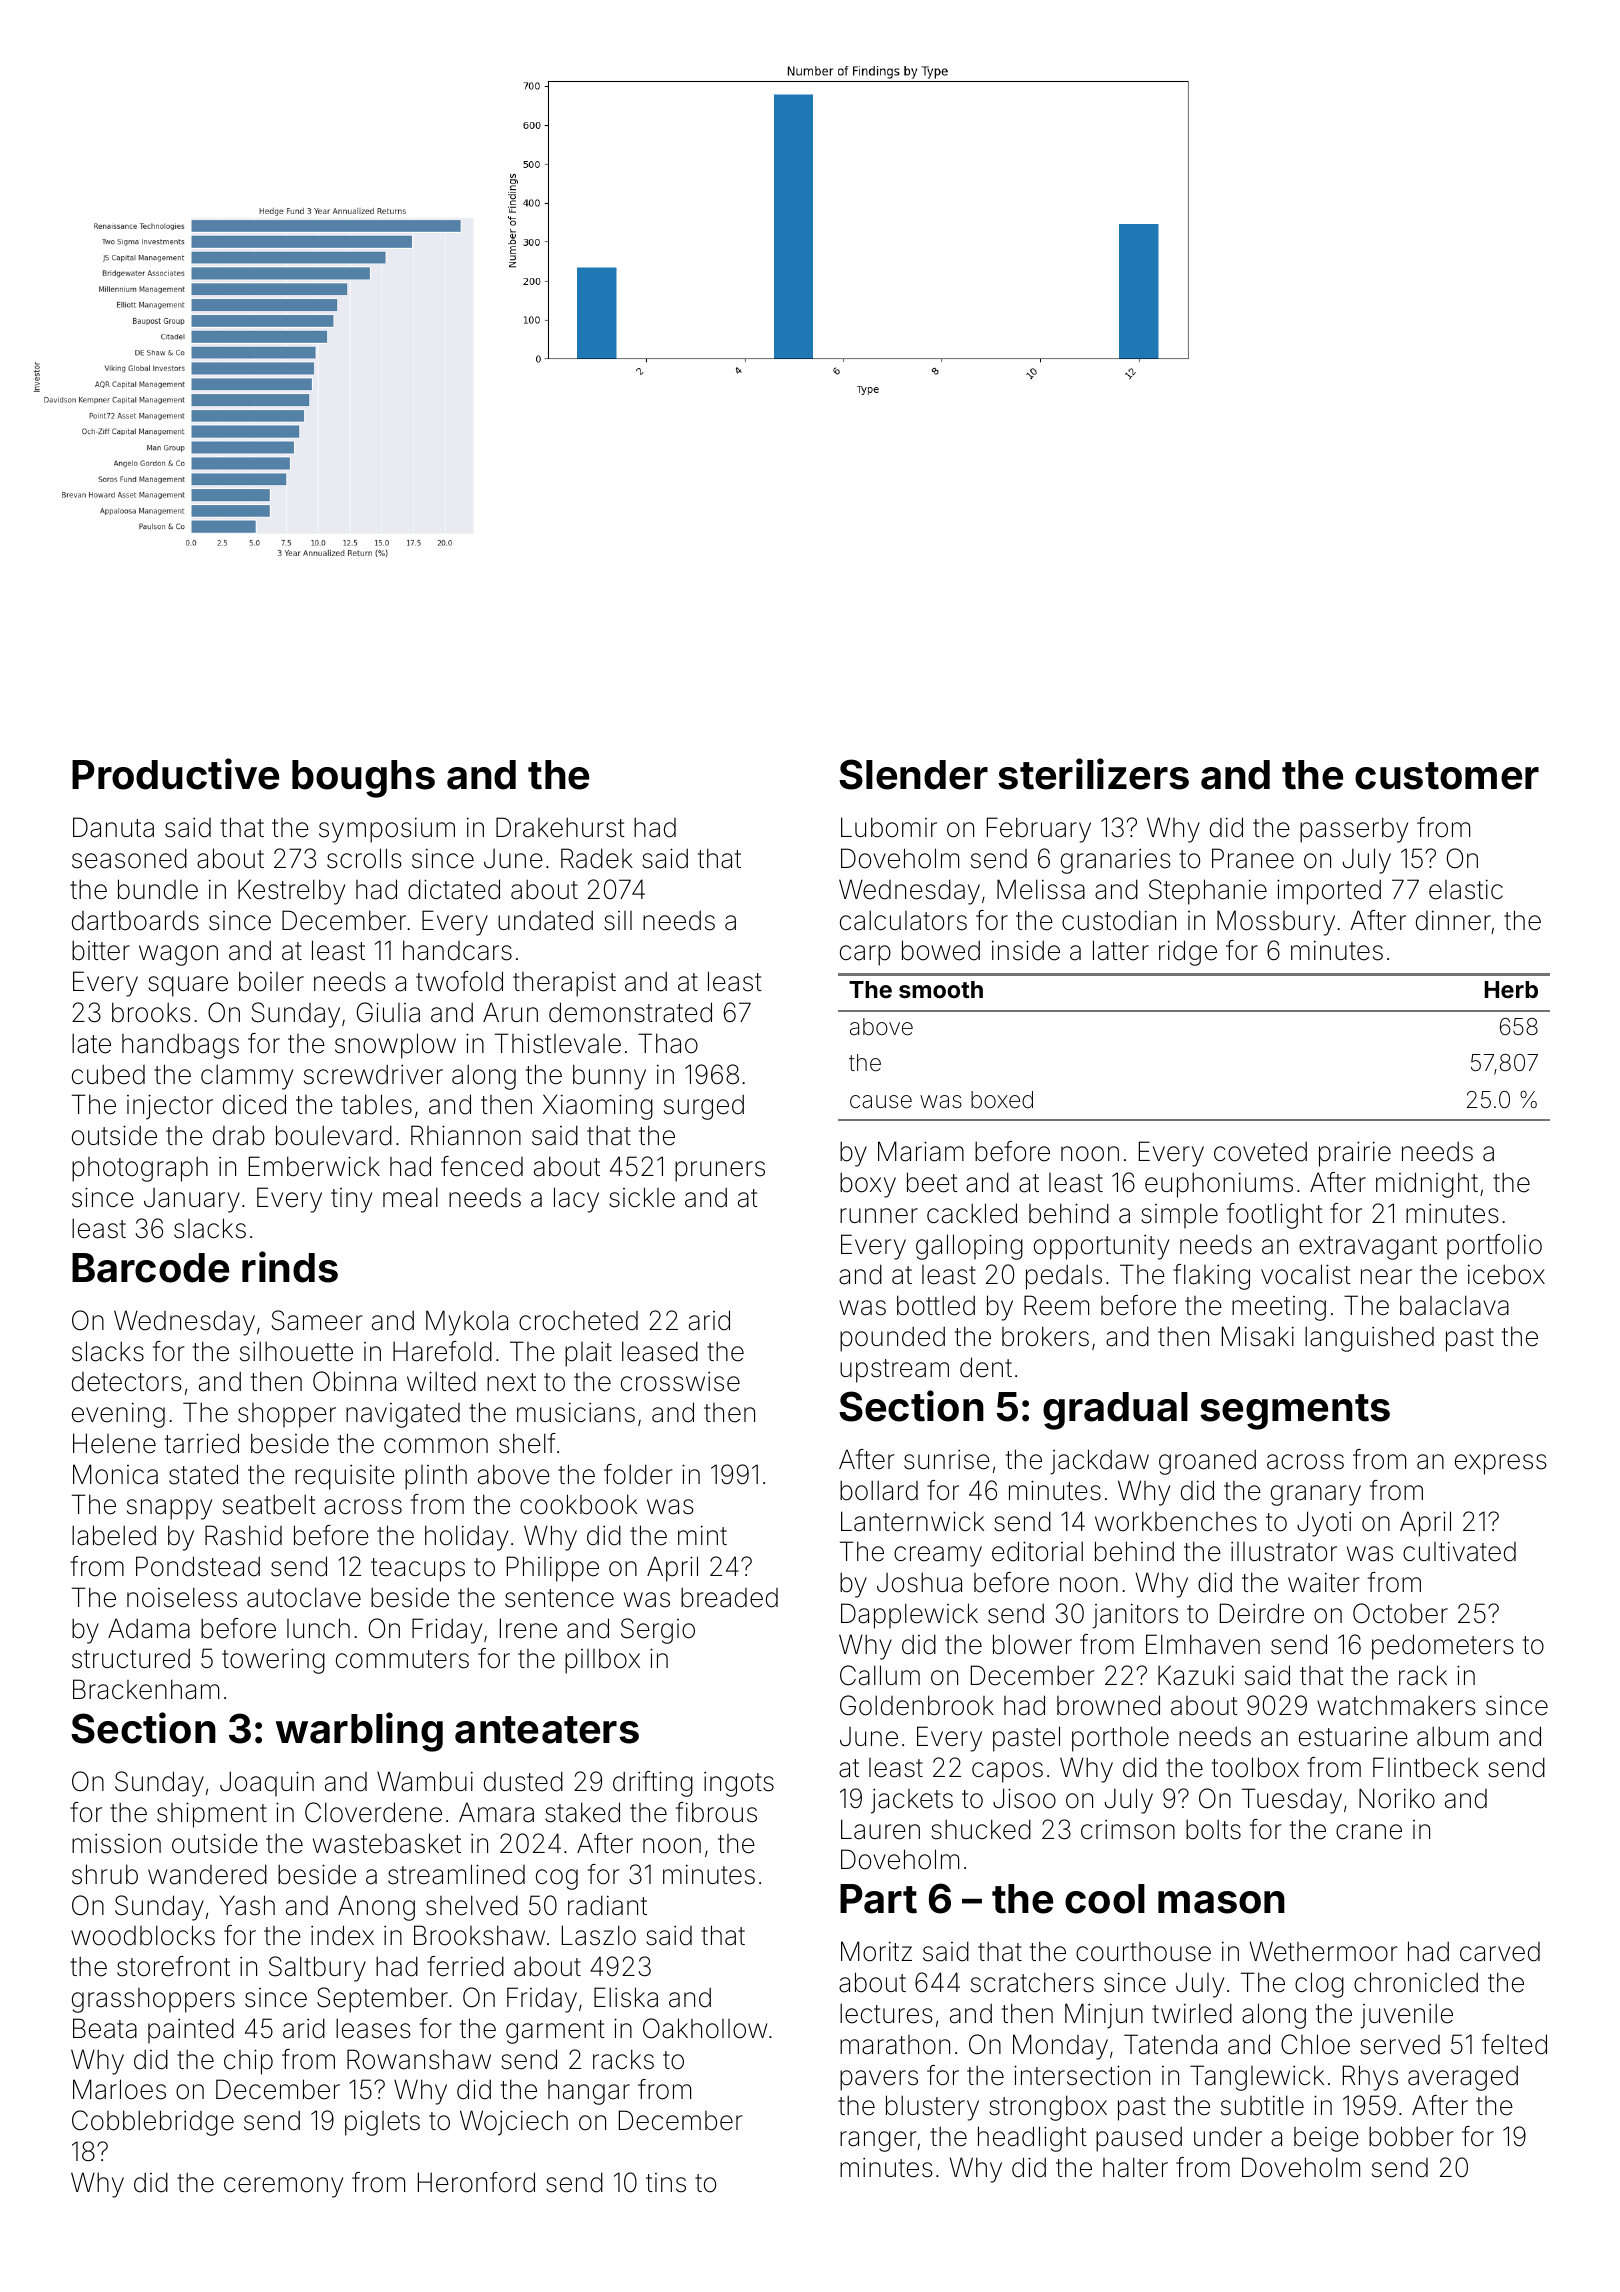  Describe the element at coordinates (578, 1320) in the document. I see `crocheted` at that location.
